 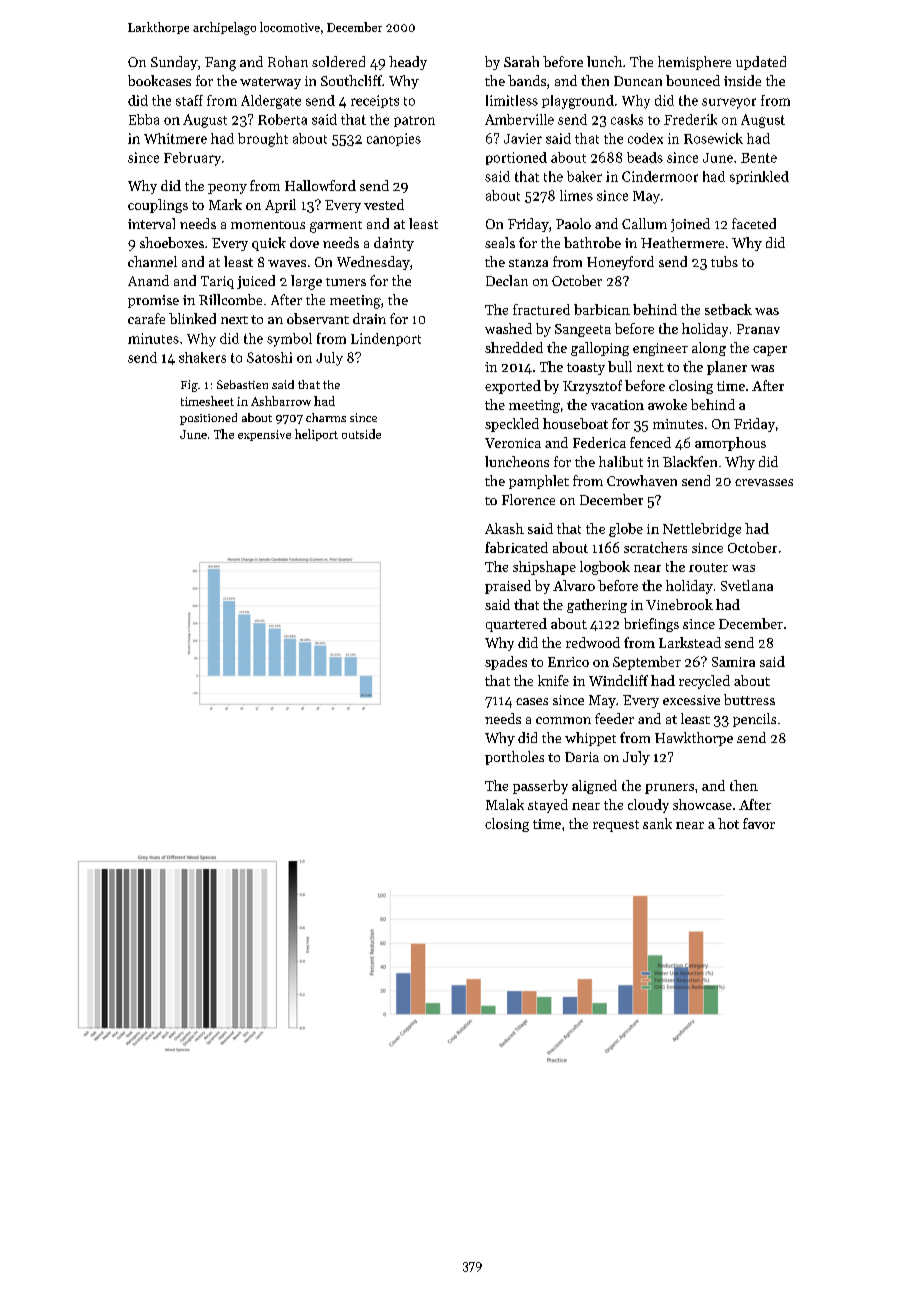 What do you see at coordinates (336, 227) in the screenshot?
I see `garment` at bounding box center [336, 227].
